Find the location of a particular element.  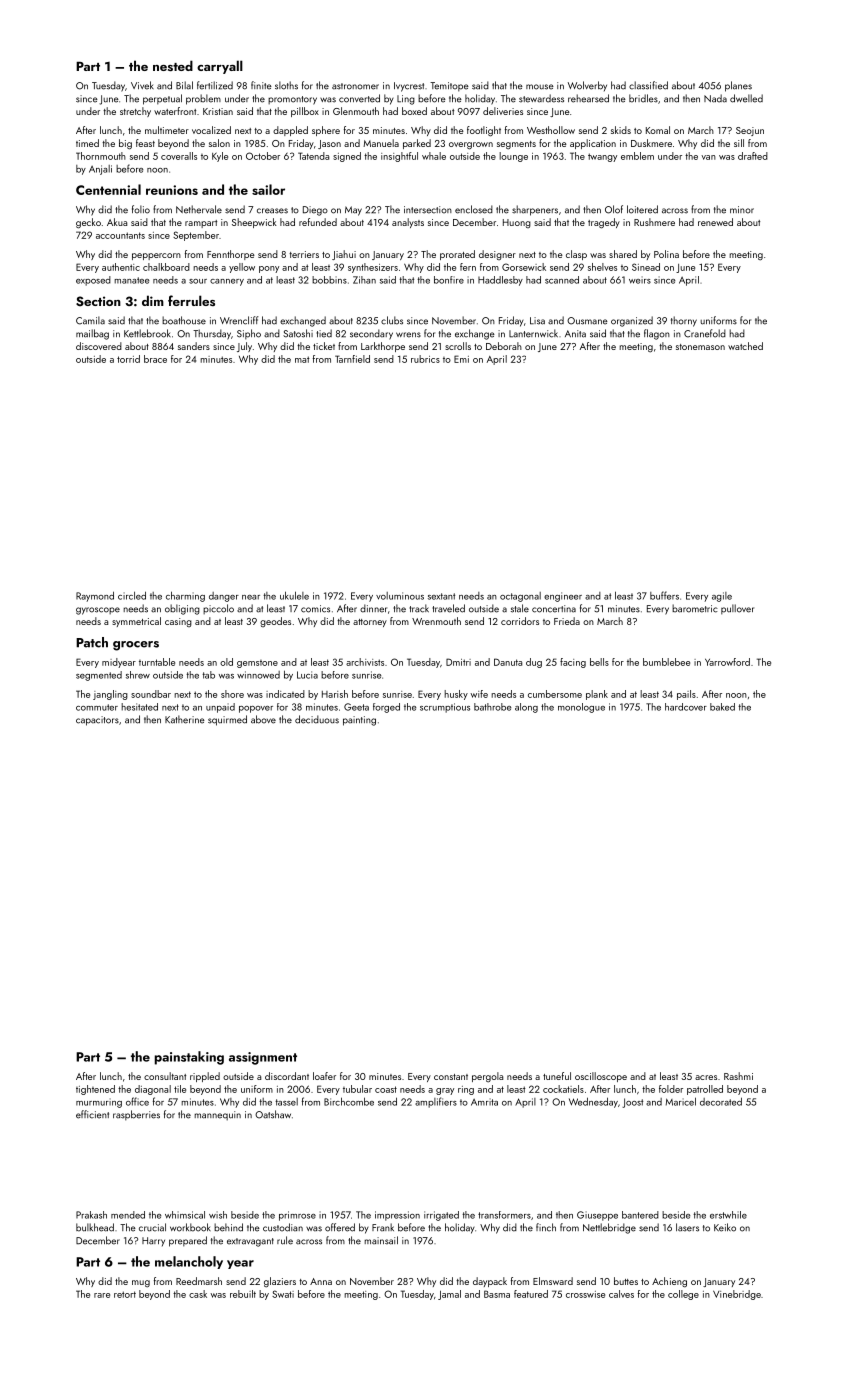

glaziers is located at coordinates (280, 1282).
